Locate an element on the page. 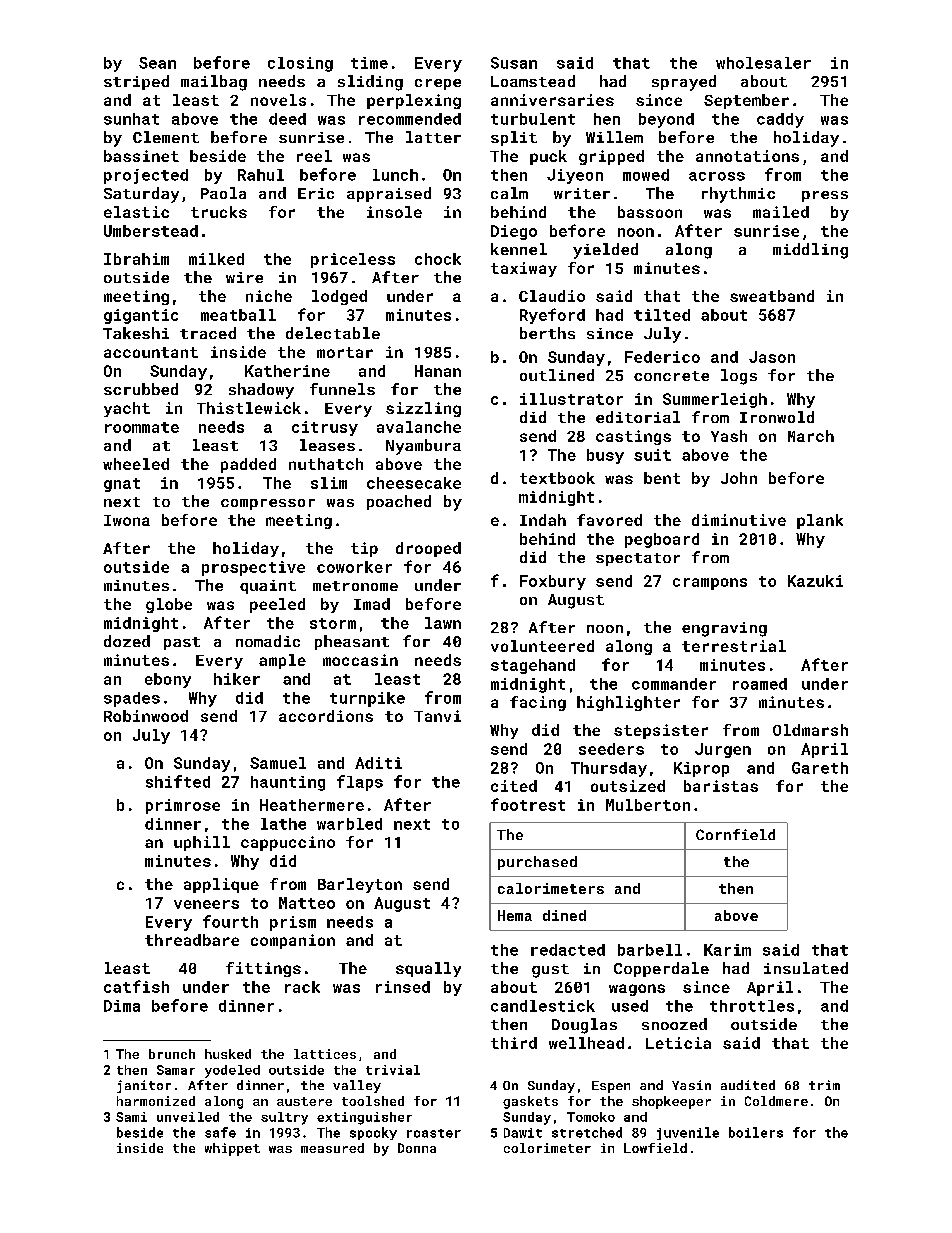  accordions is located at coordinates (326, 716).
